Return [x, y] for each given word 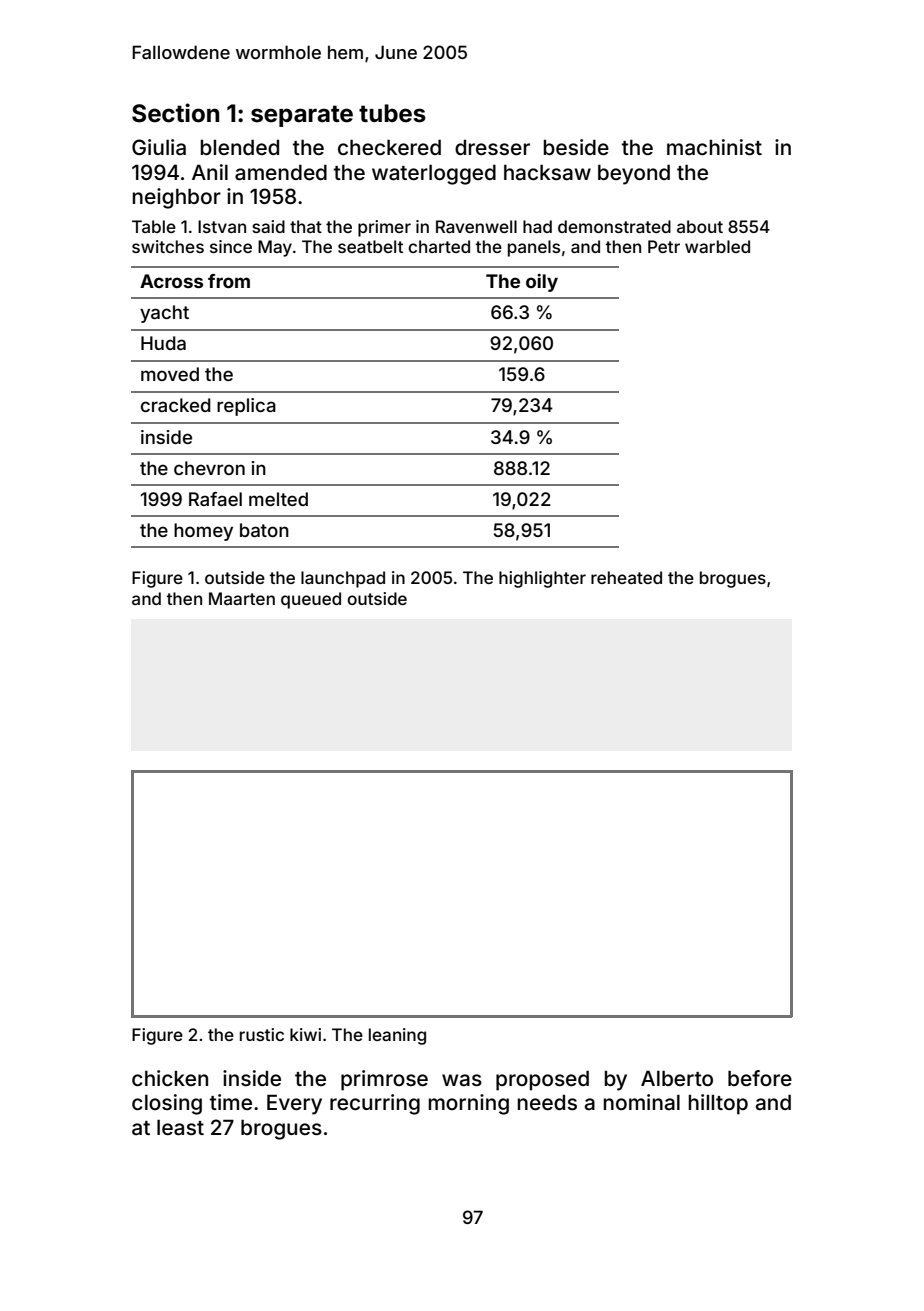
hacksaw [547, 172]
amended [281, 173]
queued [311, 600]
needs [547, 1102]
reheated [626, 577]
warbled [717, 246]
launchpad [343, 579]
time [231, 1102]
